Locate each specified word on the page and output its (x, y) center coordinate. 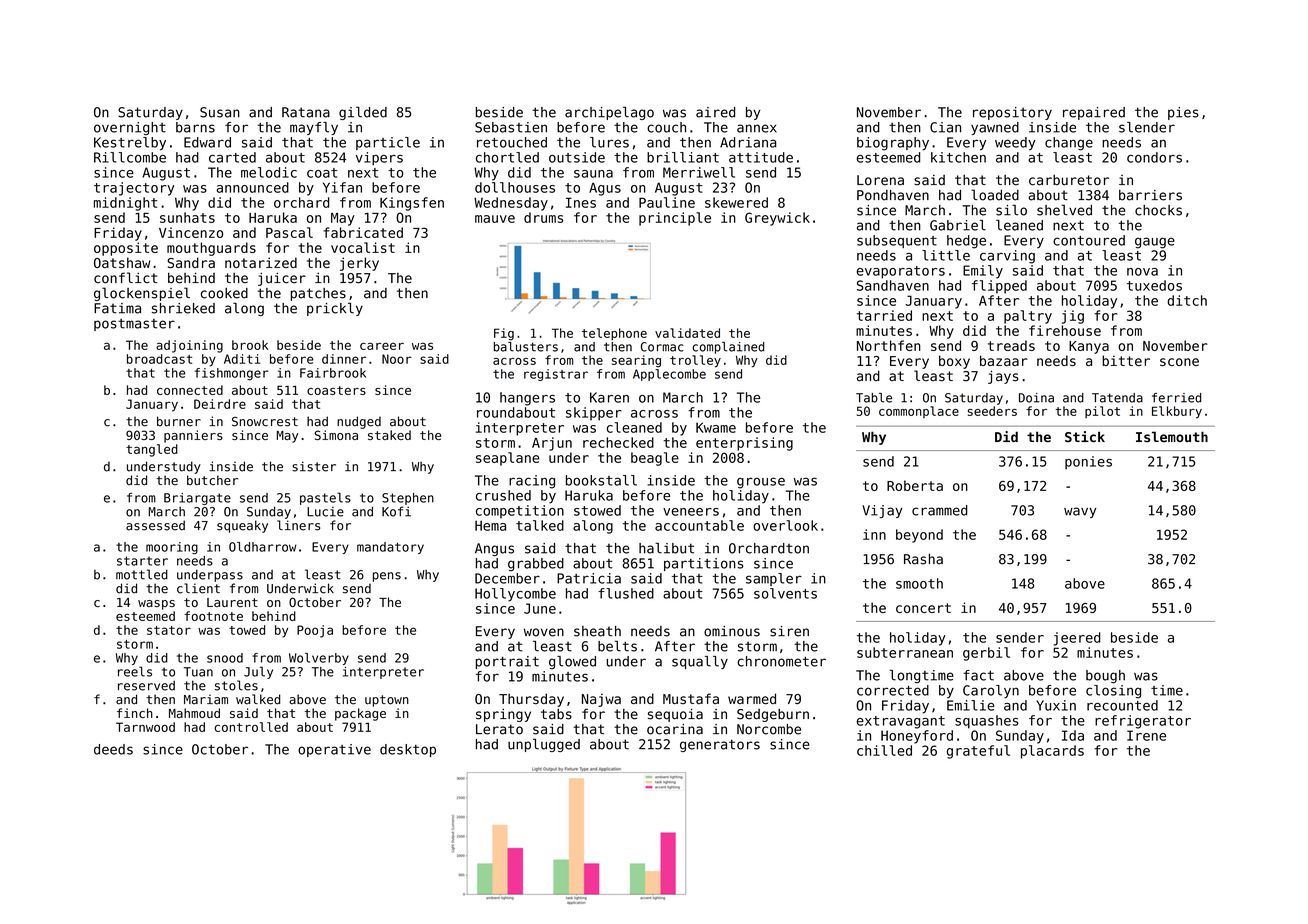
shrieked (183, 308)
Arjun (552, 444)
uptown (387, 701)
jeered (1077, 639)
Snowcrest (265, 422)
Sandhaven (893, 285)
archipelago (609, 113)
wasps (156, 605)
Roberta (915, 485)
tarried (884, 315)
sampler (774, 579)
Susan (220, 112)
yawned (995, 128)
